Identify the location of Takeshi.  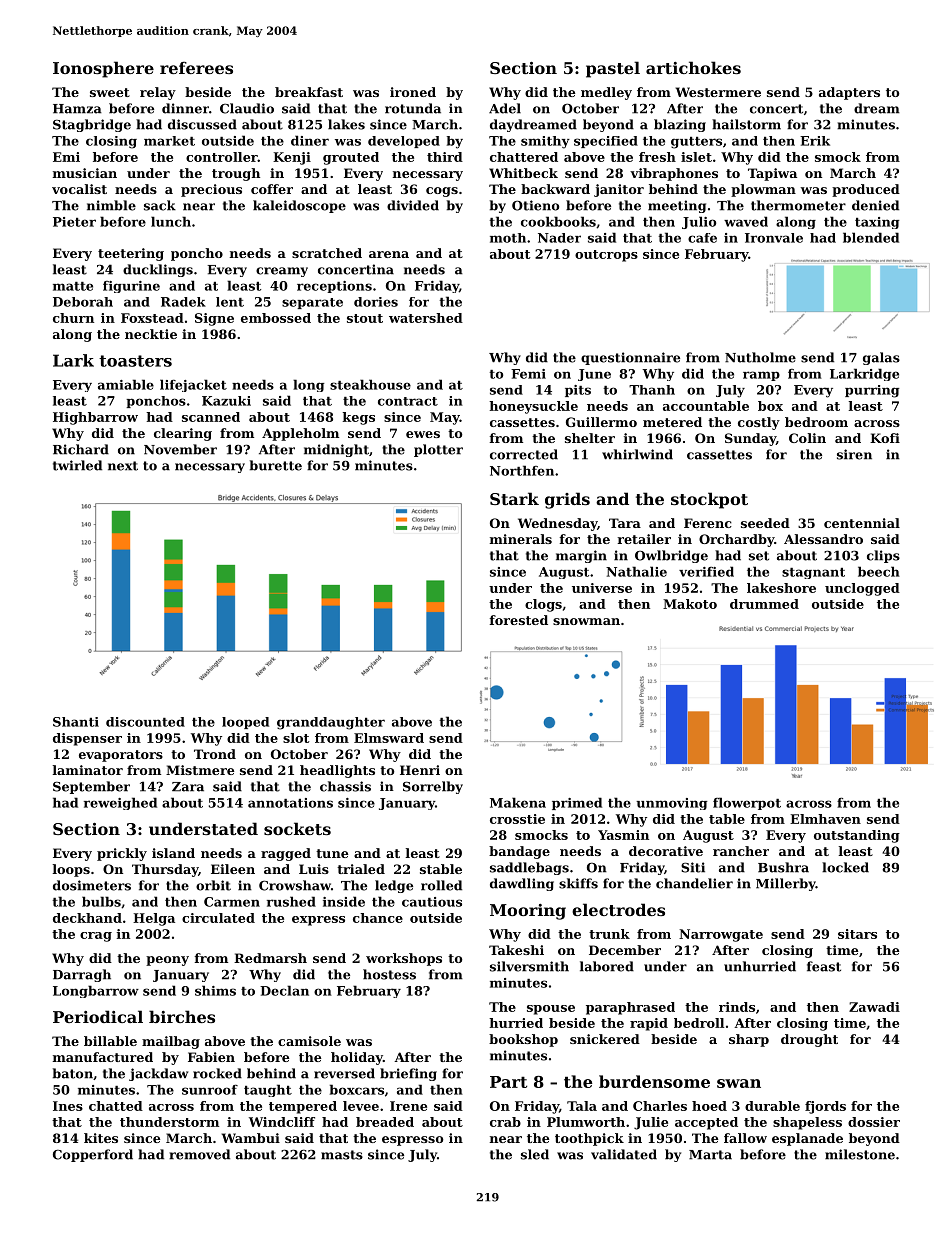
(516, 950).
